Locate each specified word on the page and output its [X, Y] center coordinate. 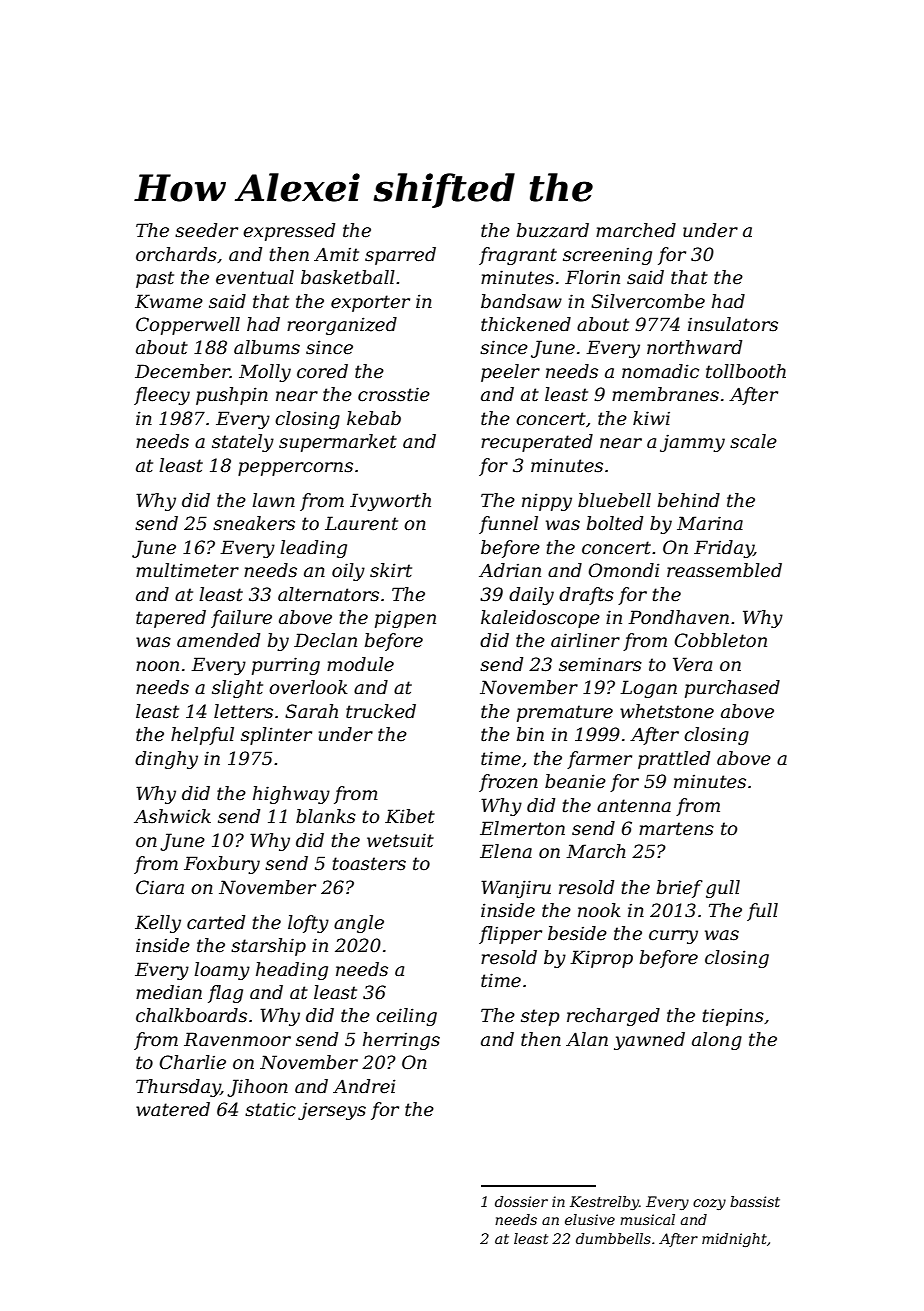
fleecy [162, 396]
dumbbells [613, 1238]
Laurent [361, 523]
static [270, 1109]
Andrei [364, 1086]
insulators [733, 324]
